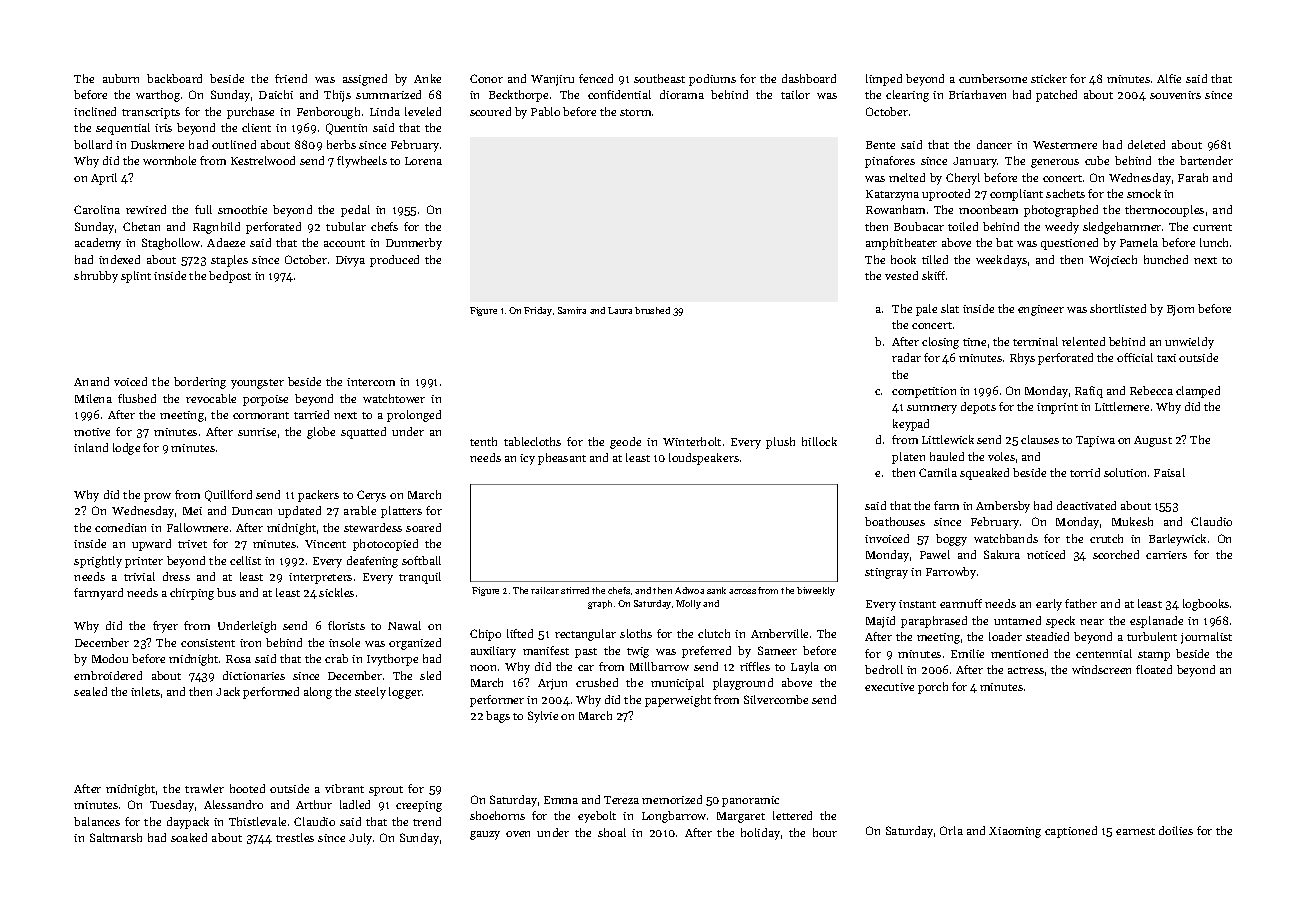 The image size is (1308, 924). What do you see at coordinates (884, 80) in the image?
I see `limped` at bounding box center [884, 80].
